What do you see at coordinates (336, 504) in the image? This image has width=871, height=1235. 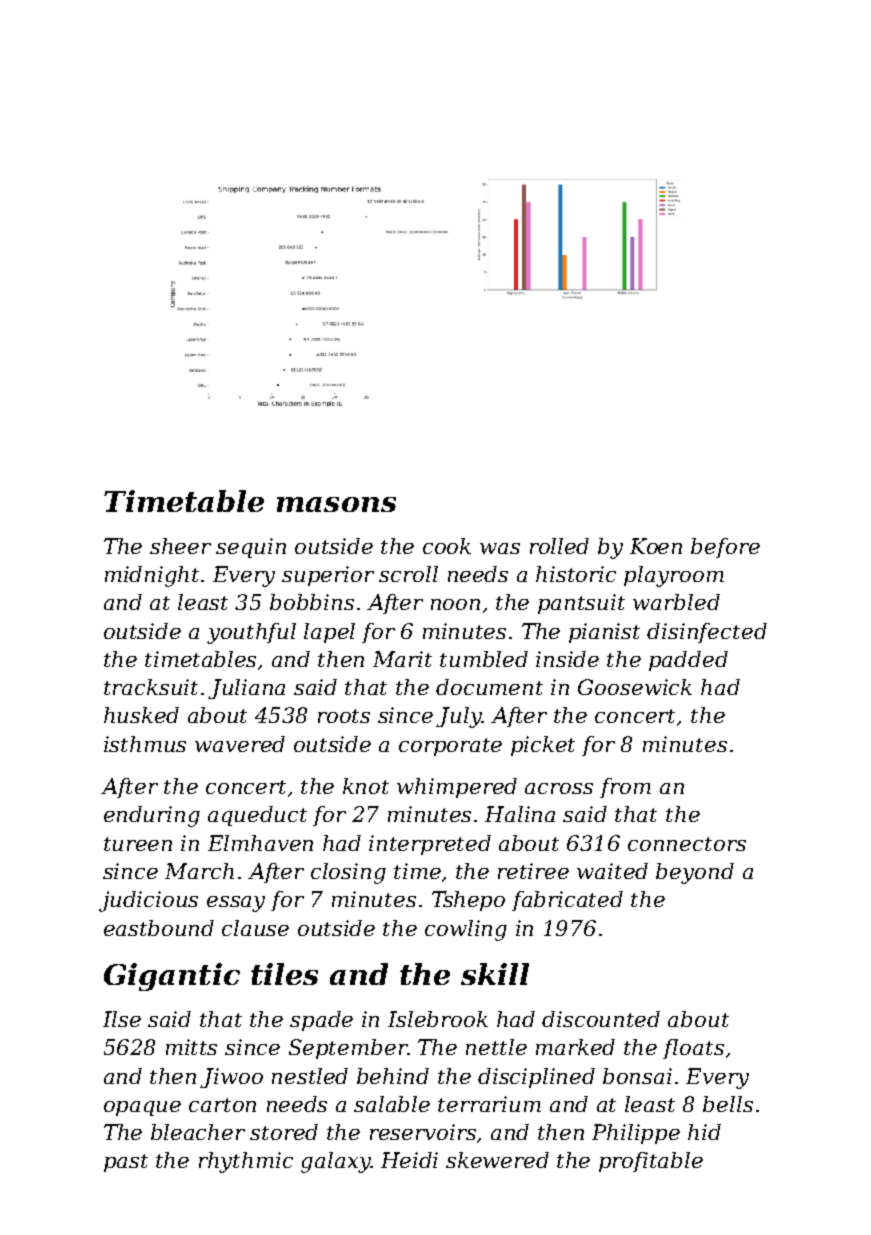 I see `masons` at bounding box center [336, 504].
